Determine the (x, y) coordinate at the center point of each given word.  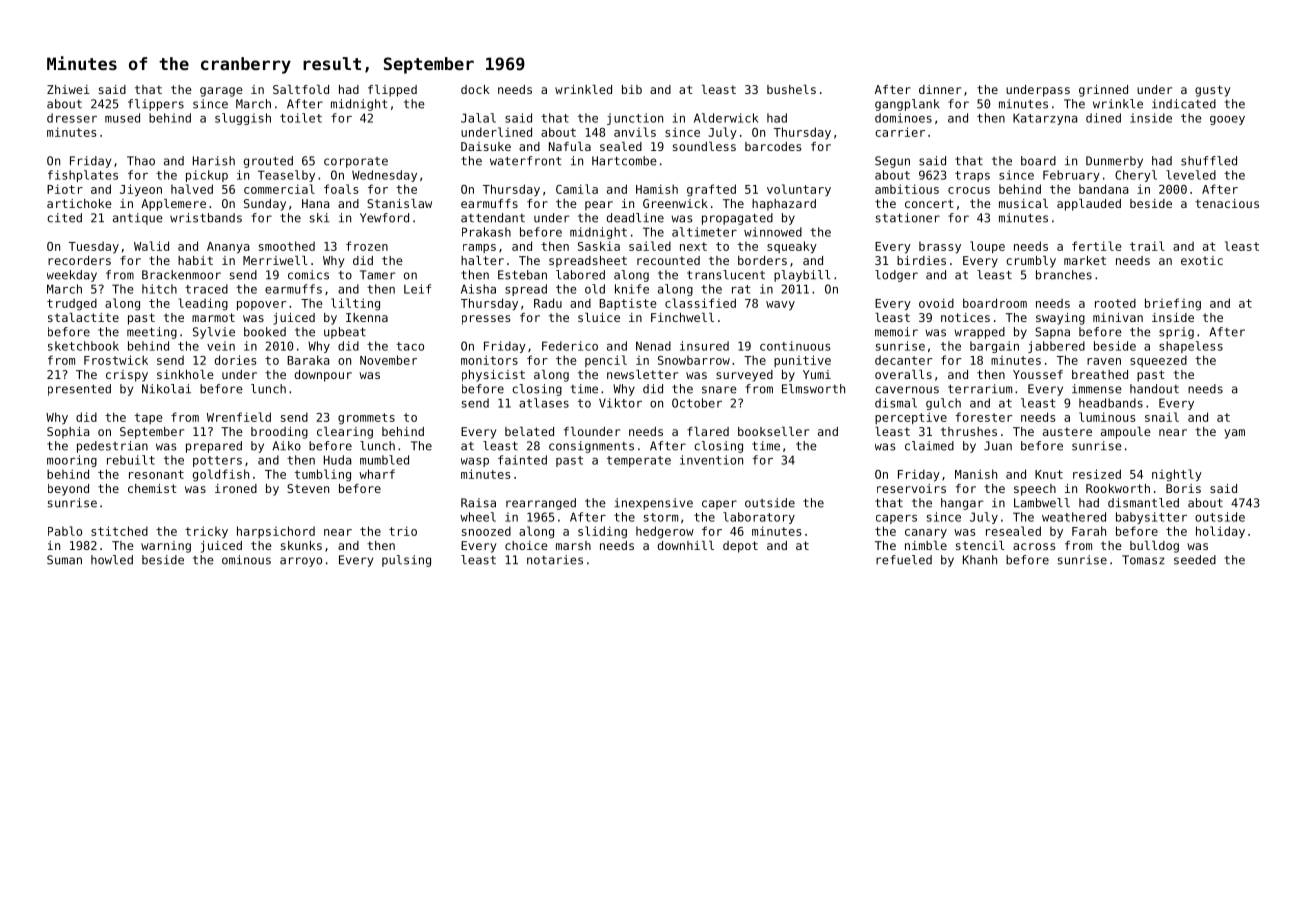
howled (112, 560)
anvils (635, 132)
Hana (316, 203)
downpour (323, 376)
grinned (1103, 91)
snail (1162, 417)
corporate (356, 162)
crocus (969, 190)
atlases (544, 403)
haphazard (784, 205)
